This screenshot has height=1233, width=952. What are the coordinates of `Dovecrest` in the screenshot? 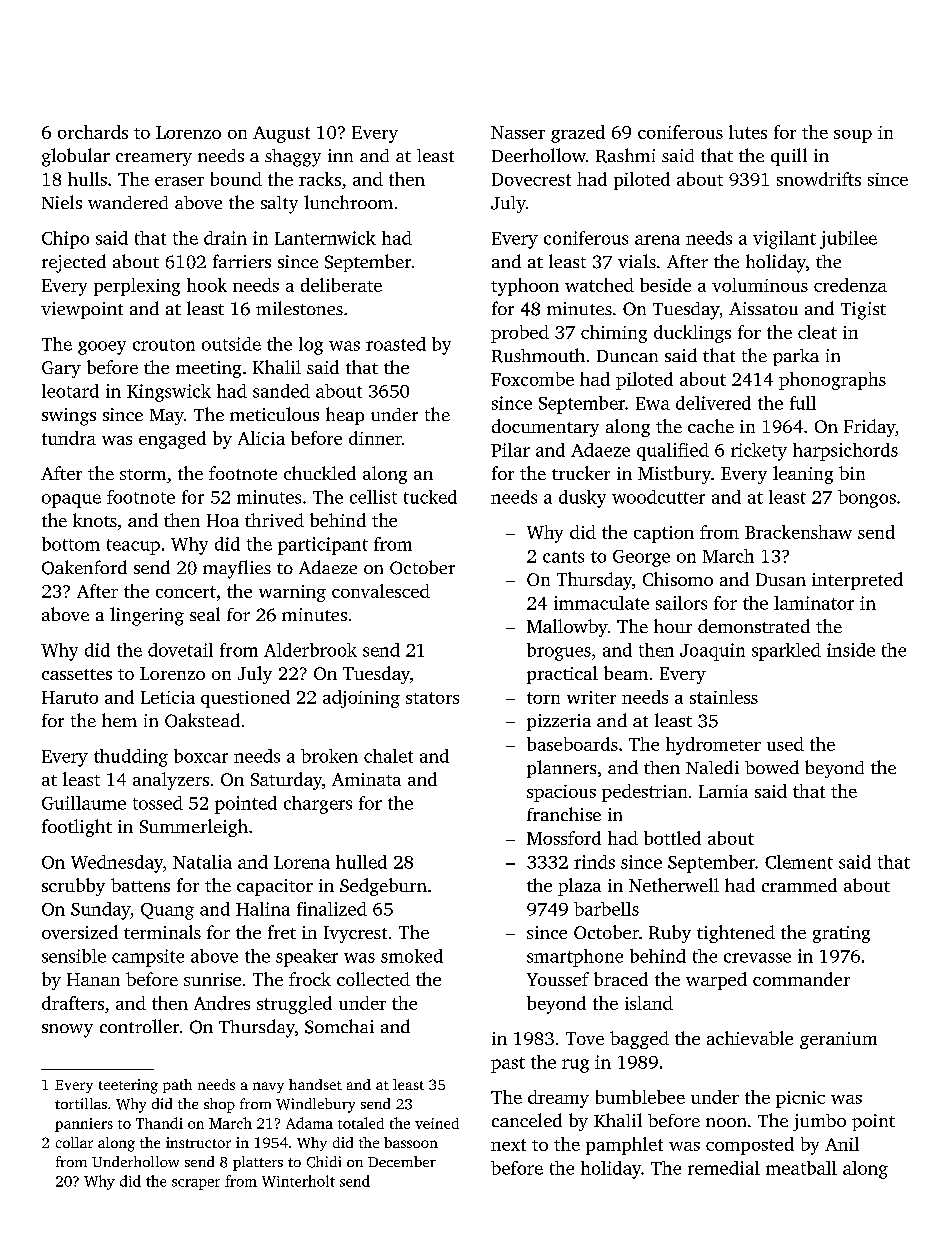 It's located at (531, 179).
